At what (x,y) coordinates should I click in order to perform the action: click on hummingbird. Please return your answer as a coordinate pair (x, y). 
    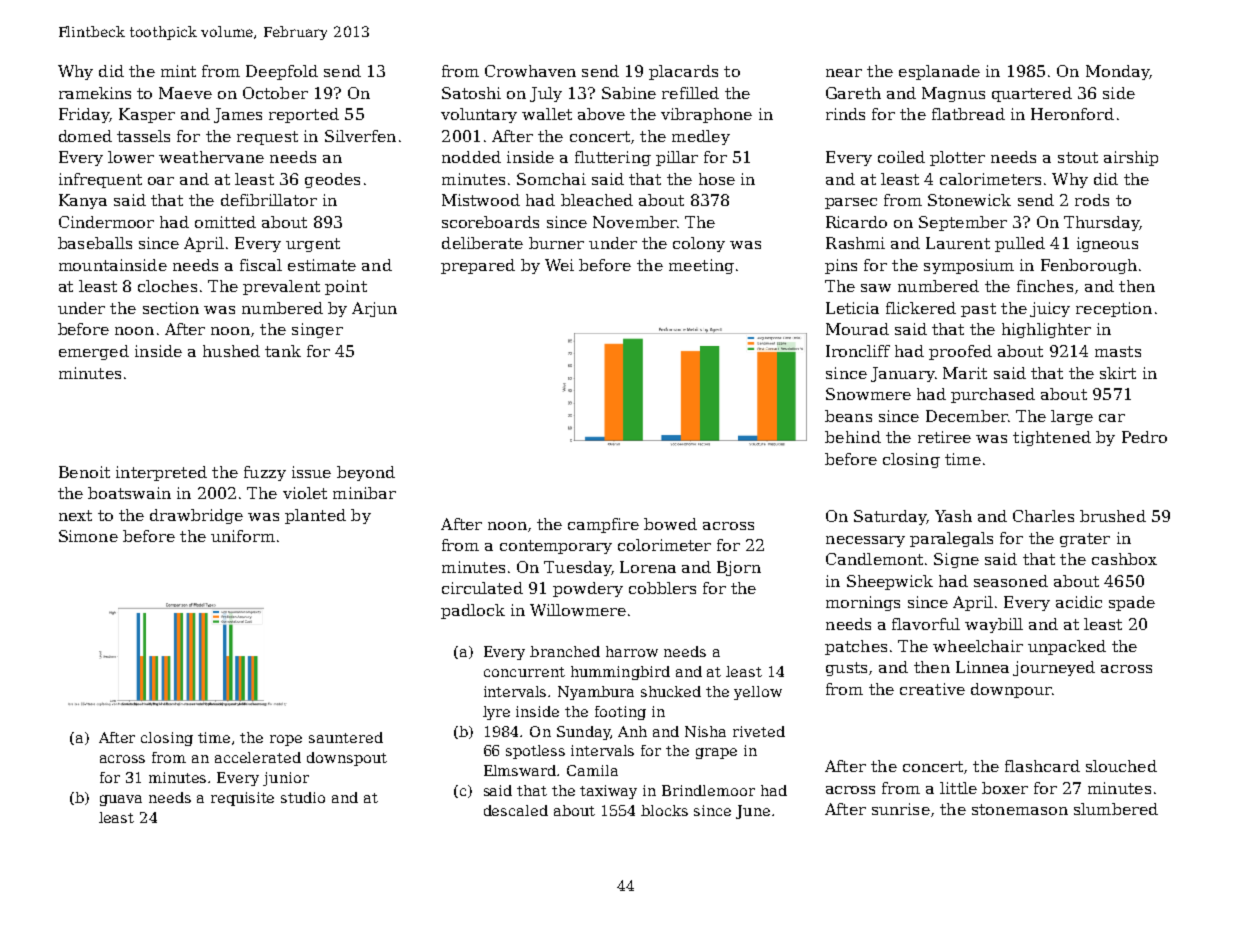
    Looking at the image, I should click on (620, 673).
